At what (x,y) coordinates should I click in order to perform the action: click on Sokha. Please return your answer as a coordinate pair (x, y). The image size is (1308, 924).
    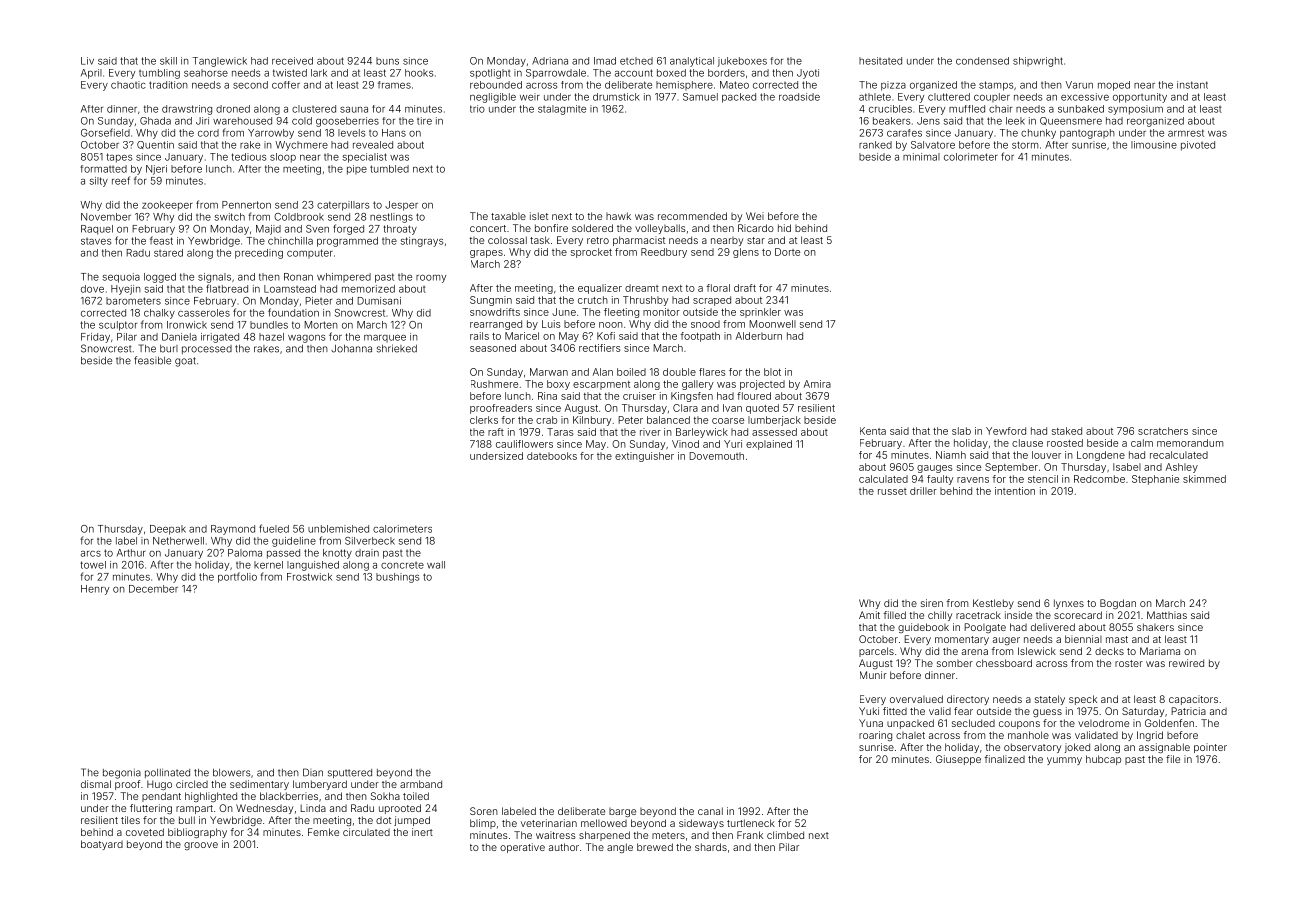
    Looking at the image, I should click on (385, 796).
